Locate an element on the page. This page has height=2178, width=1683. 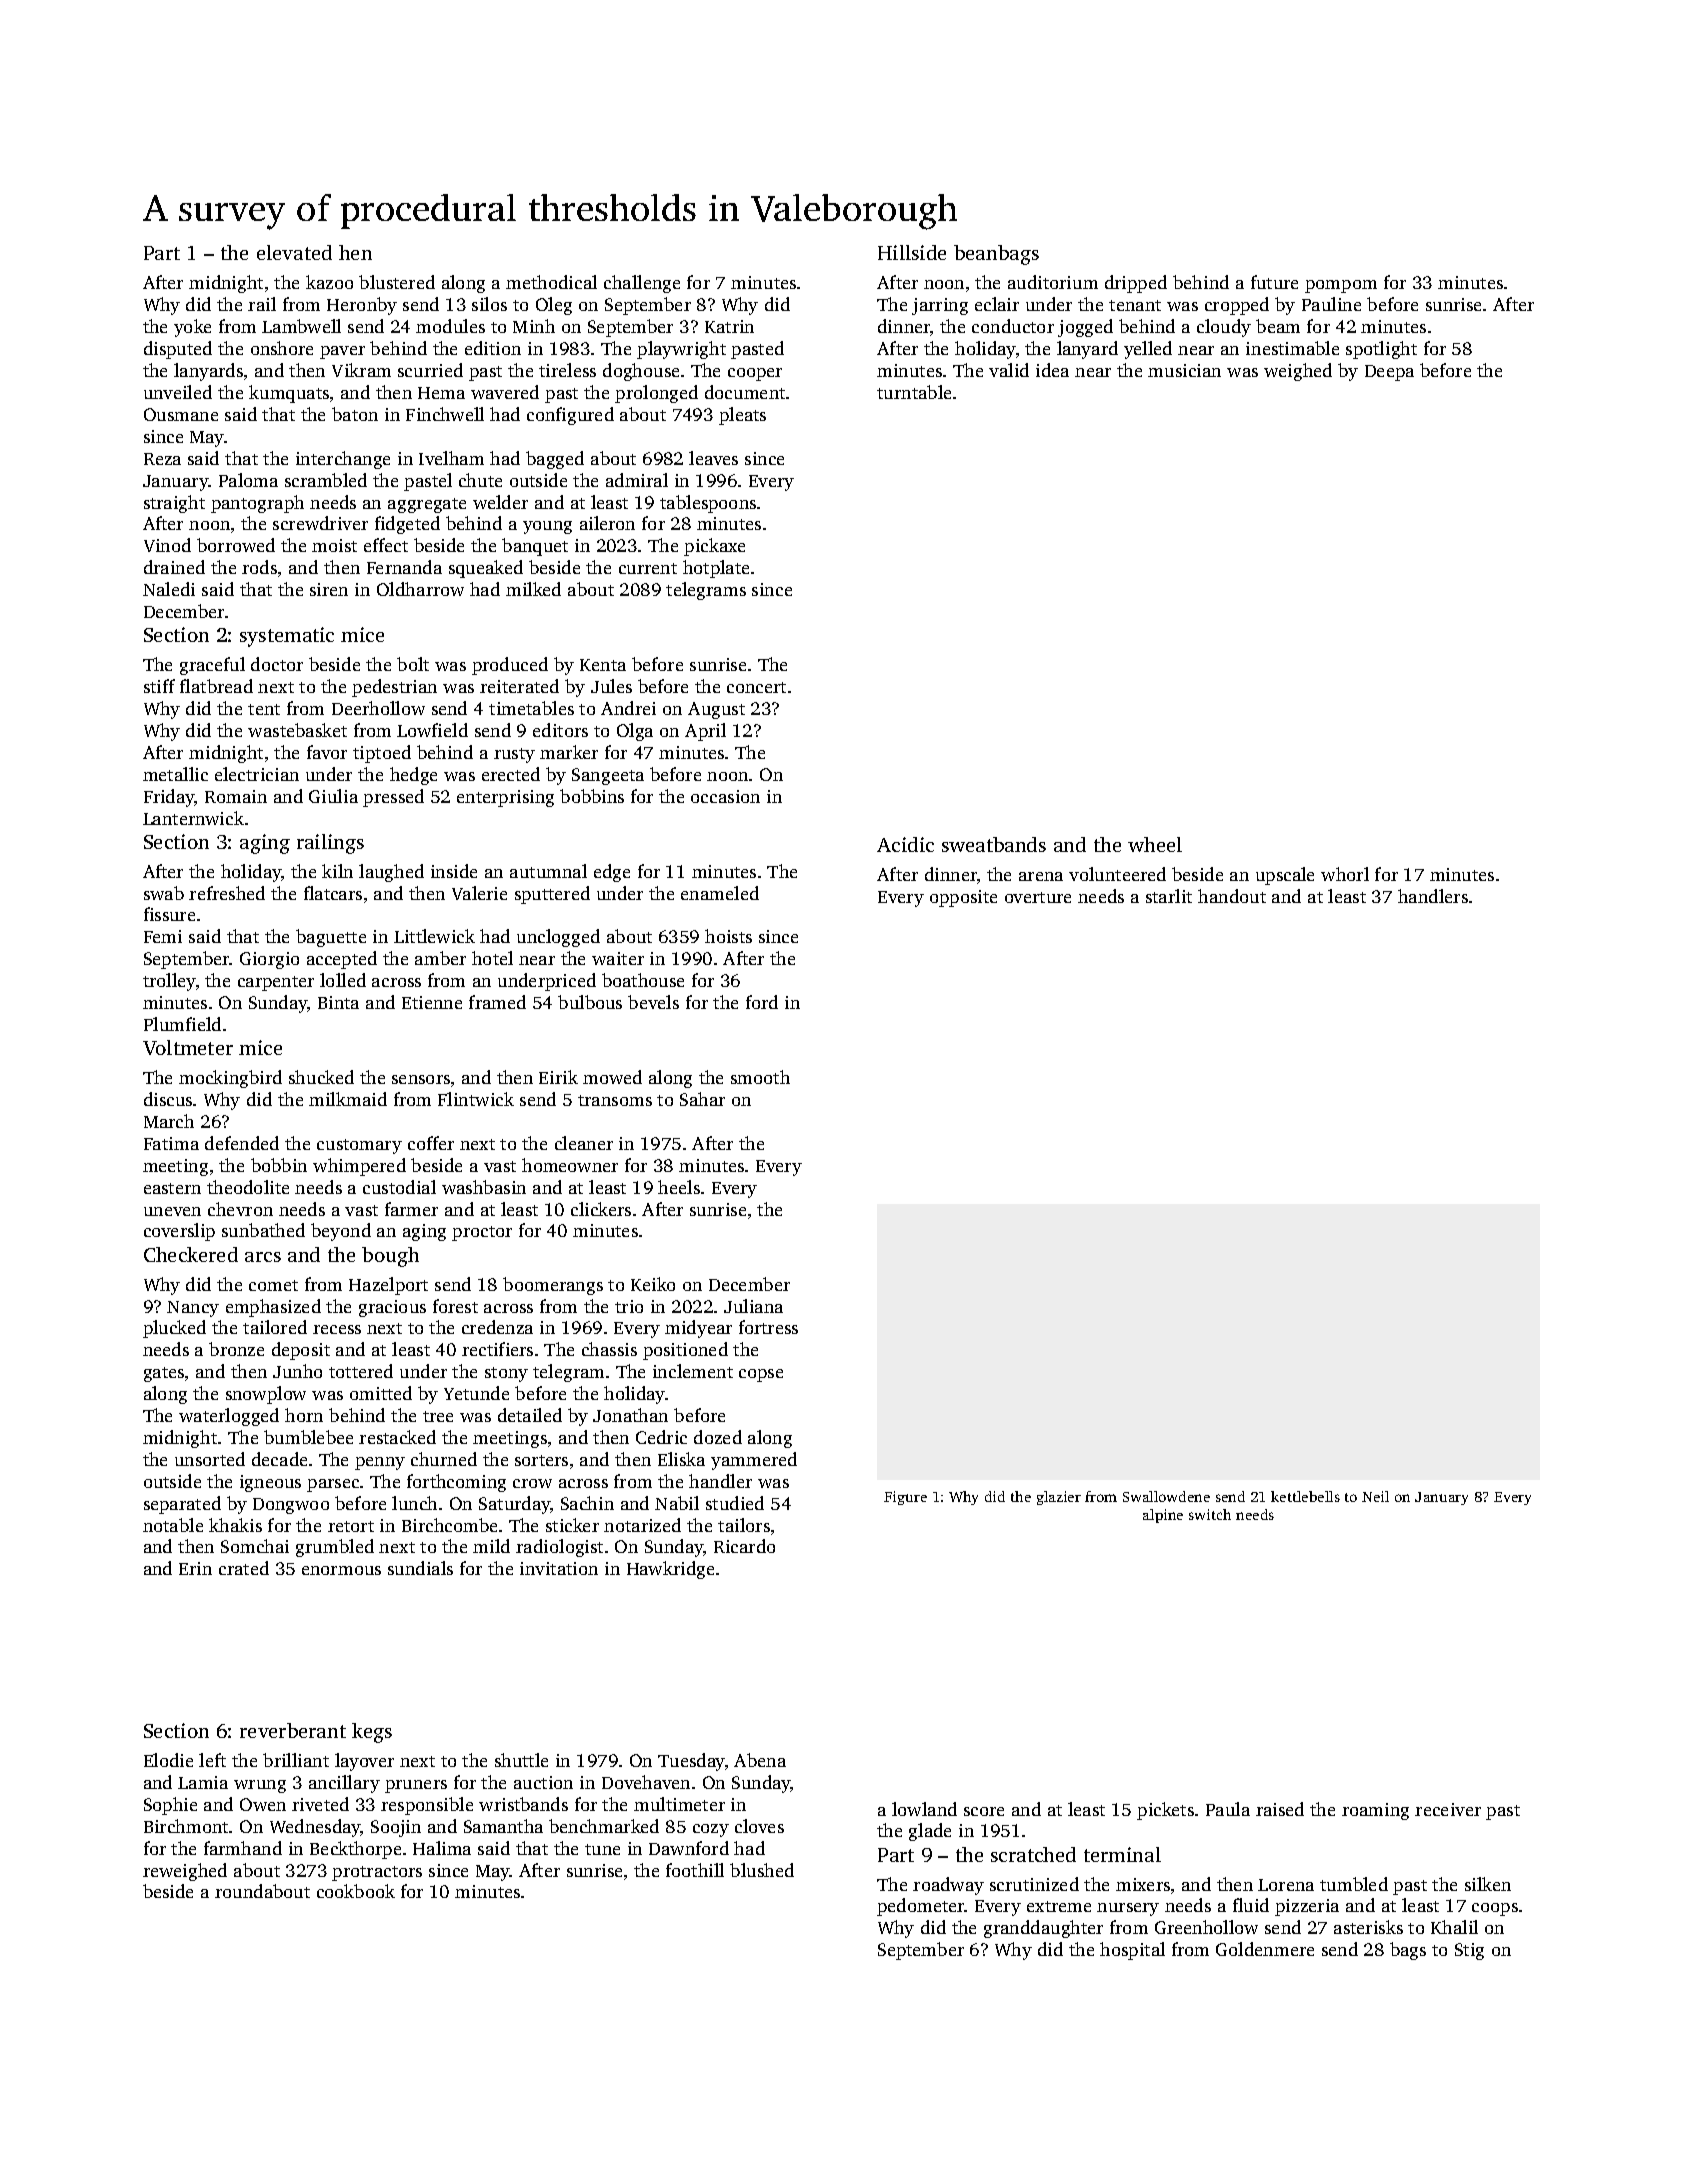
wheel is located at coordinates (1155, 844).
